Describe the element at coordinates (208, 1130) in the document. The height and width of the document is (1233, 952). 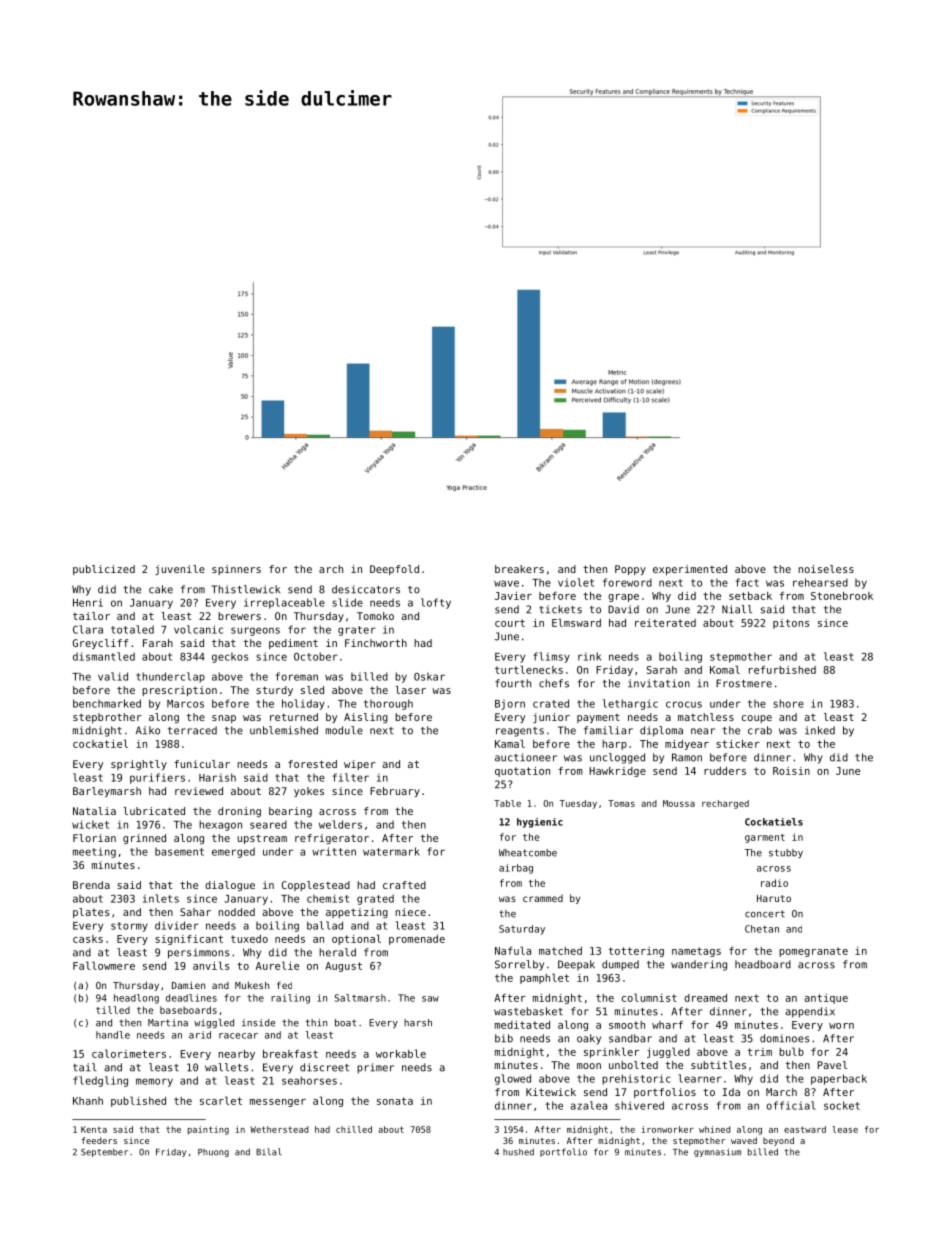
I see `painting` at that location.
